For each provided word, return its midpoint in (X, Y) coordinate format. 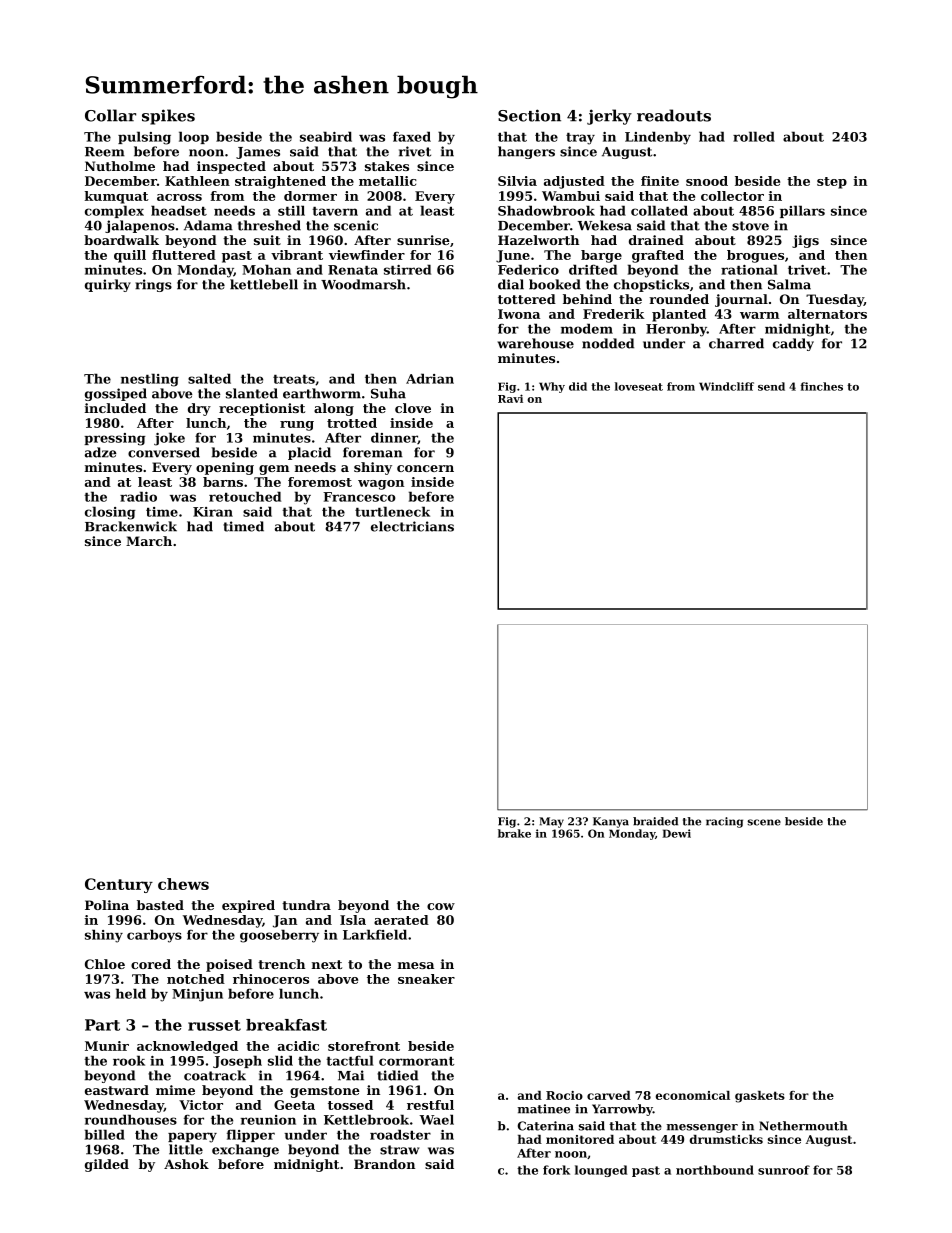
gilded (107, 1165)
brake (514, 833)
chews (183, 884)
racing (724, 822)
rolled (754, 136)
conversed (164, 452)
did (578, 386)
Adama (208, 225)
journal (741, 300)
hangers (526, 152)
